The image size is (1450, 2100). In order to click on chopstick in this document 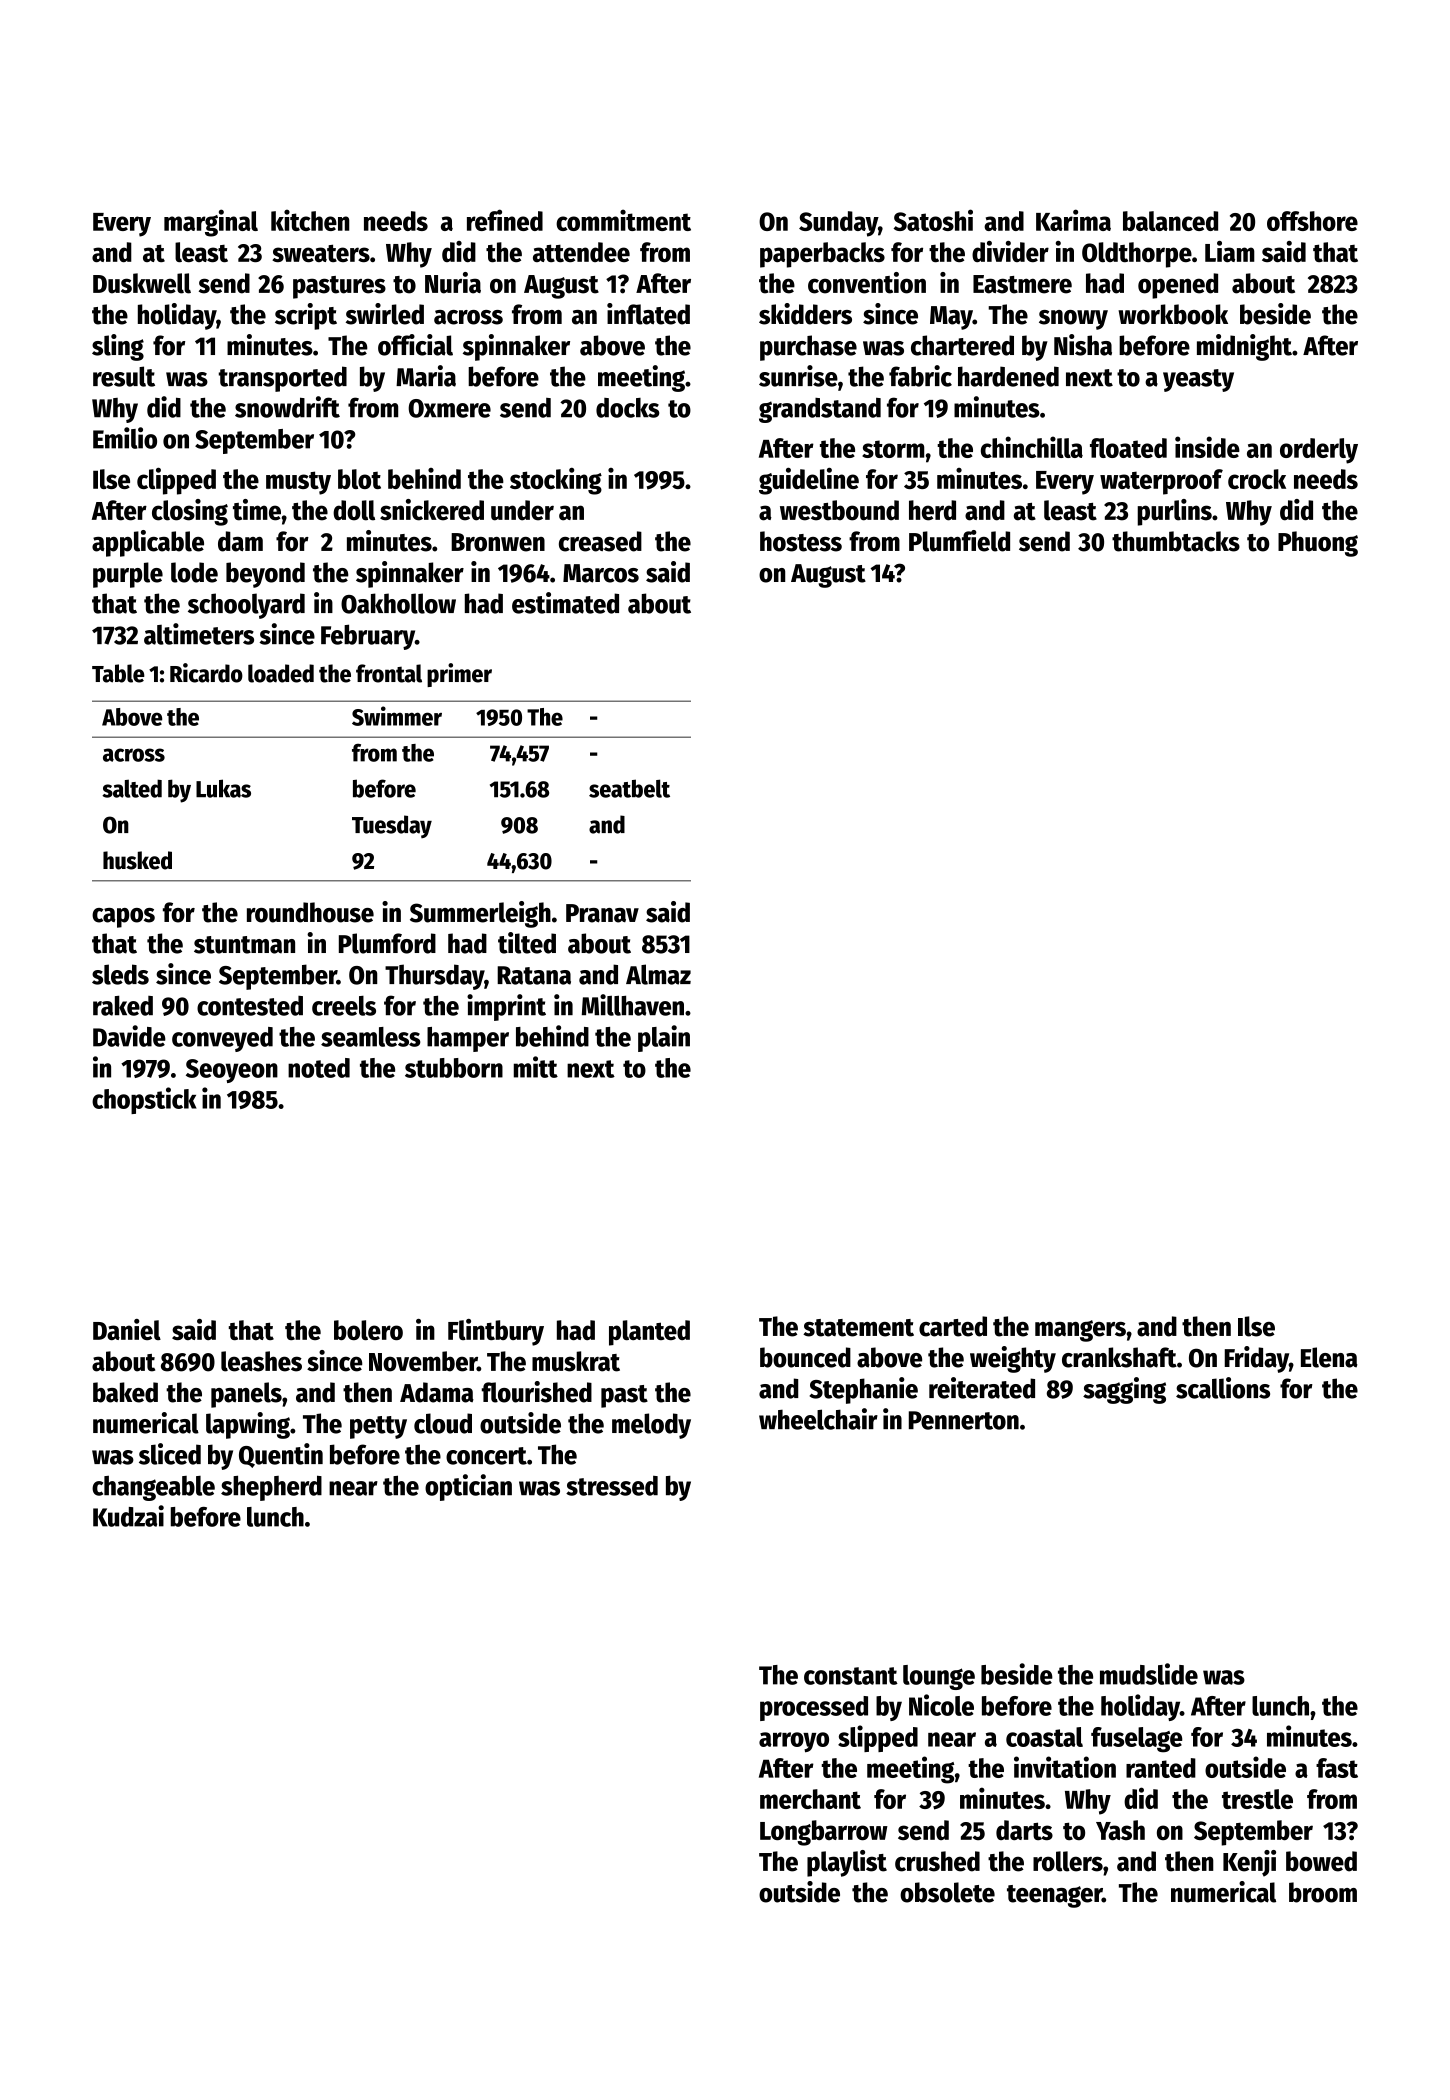, I will do `click(144, 1100)`.
